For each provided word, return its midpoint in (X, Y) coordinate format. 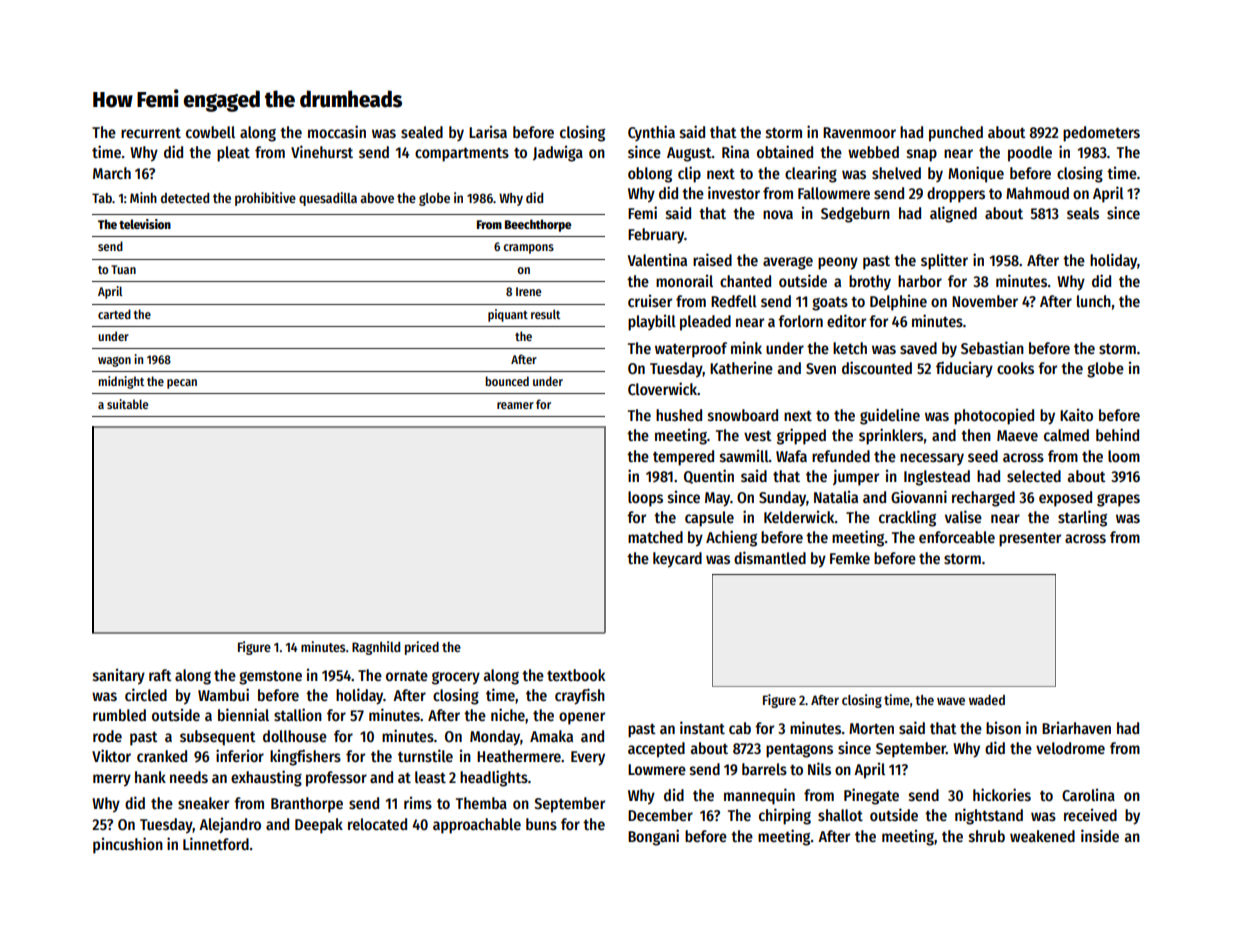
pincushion (128, 845)
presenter (1030, 540)
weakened (1042, 836)
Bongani (653, 837)
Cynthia (651, 133)
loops (645, 499)
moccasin (337, 131)
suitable (127, 404)
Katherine (741, 367)
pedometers (1101, 134)
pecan (182, 384)
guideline (890, 416)
